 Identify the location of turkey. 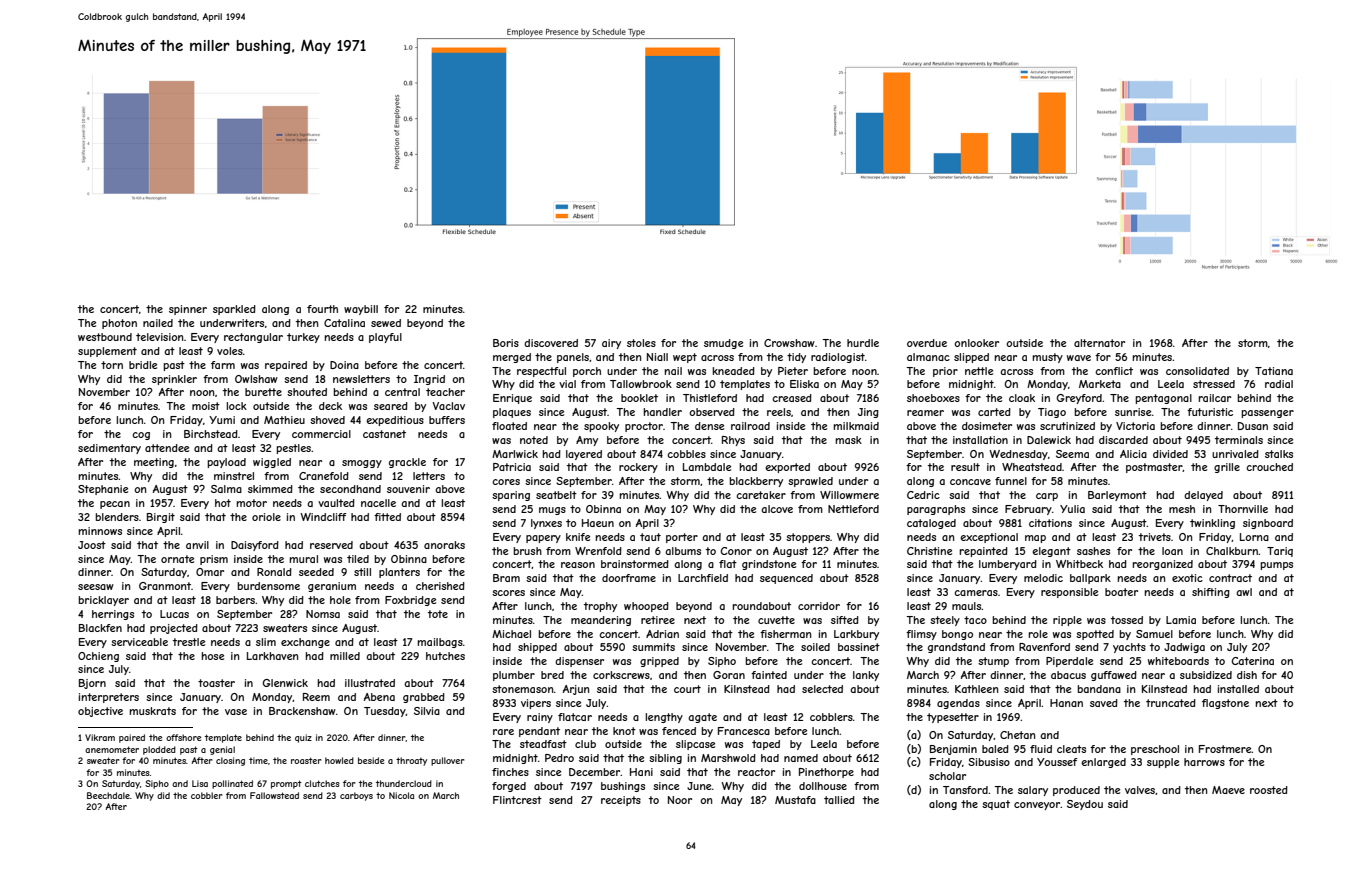
(303, 338).
